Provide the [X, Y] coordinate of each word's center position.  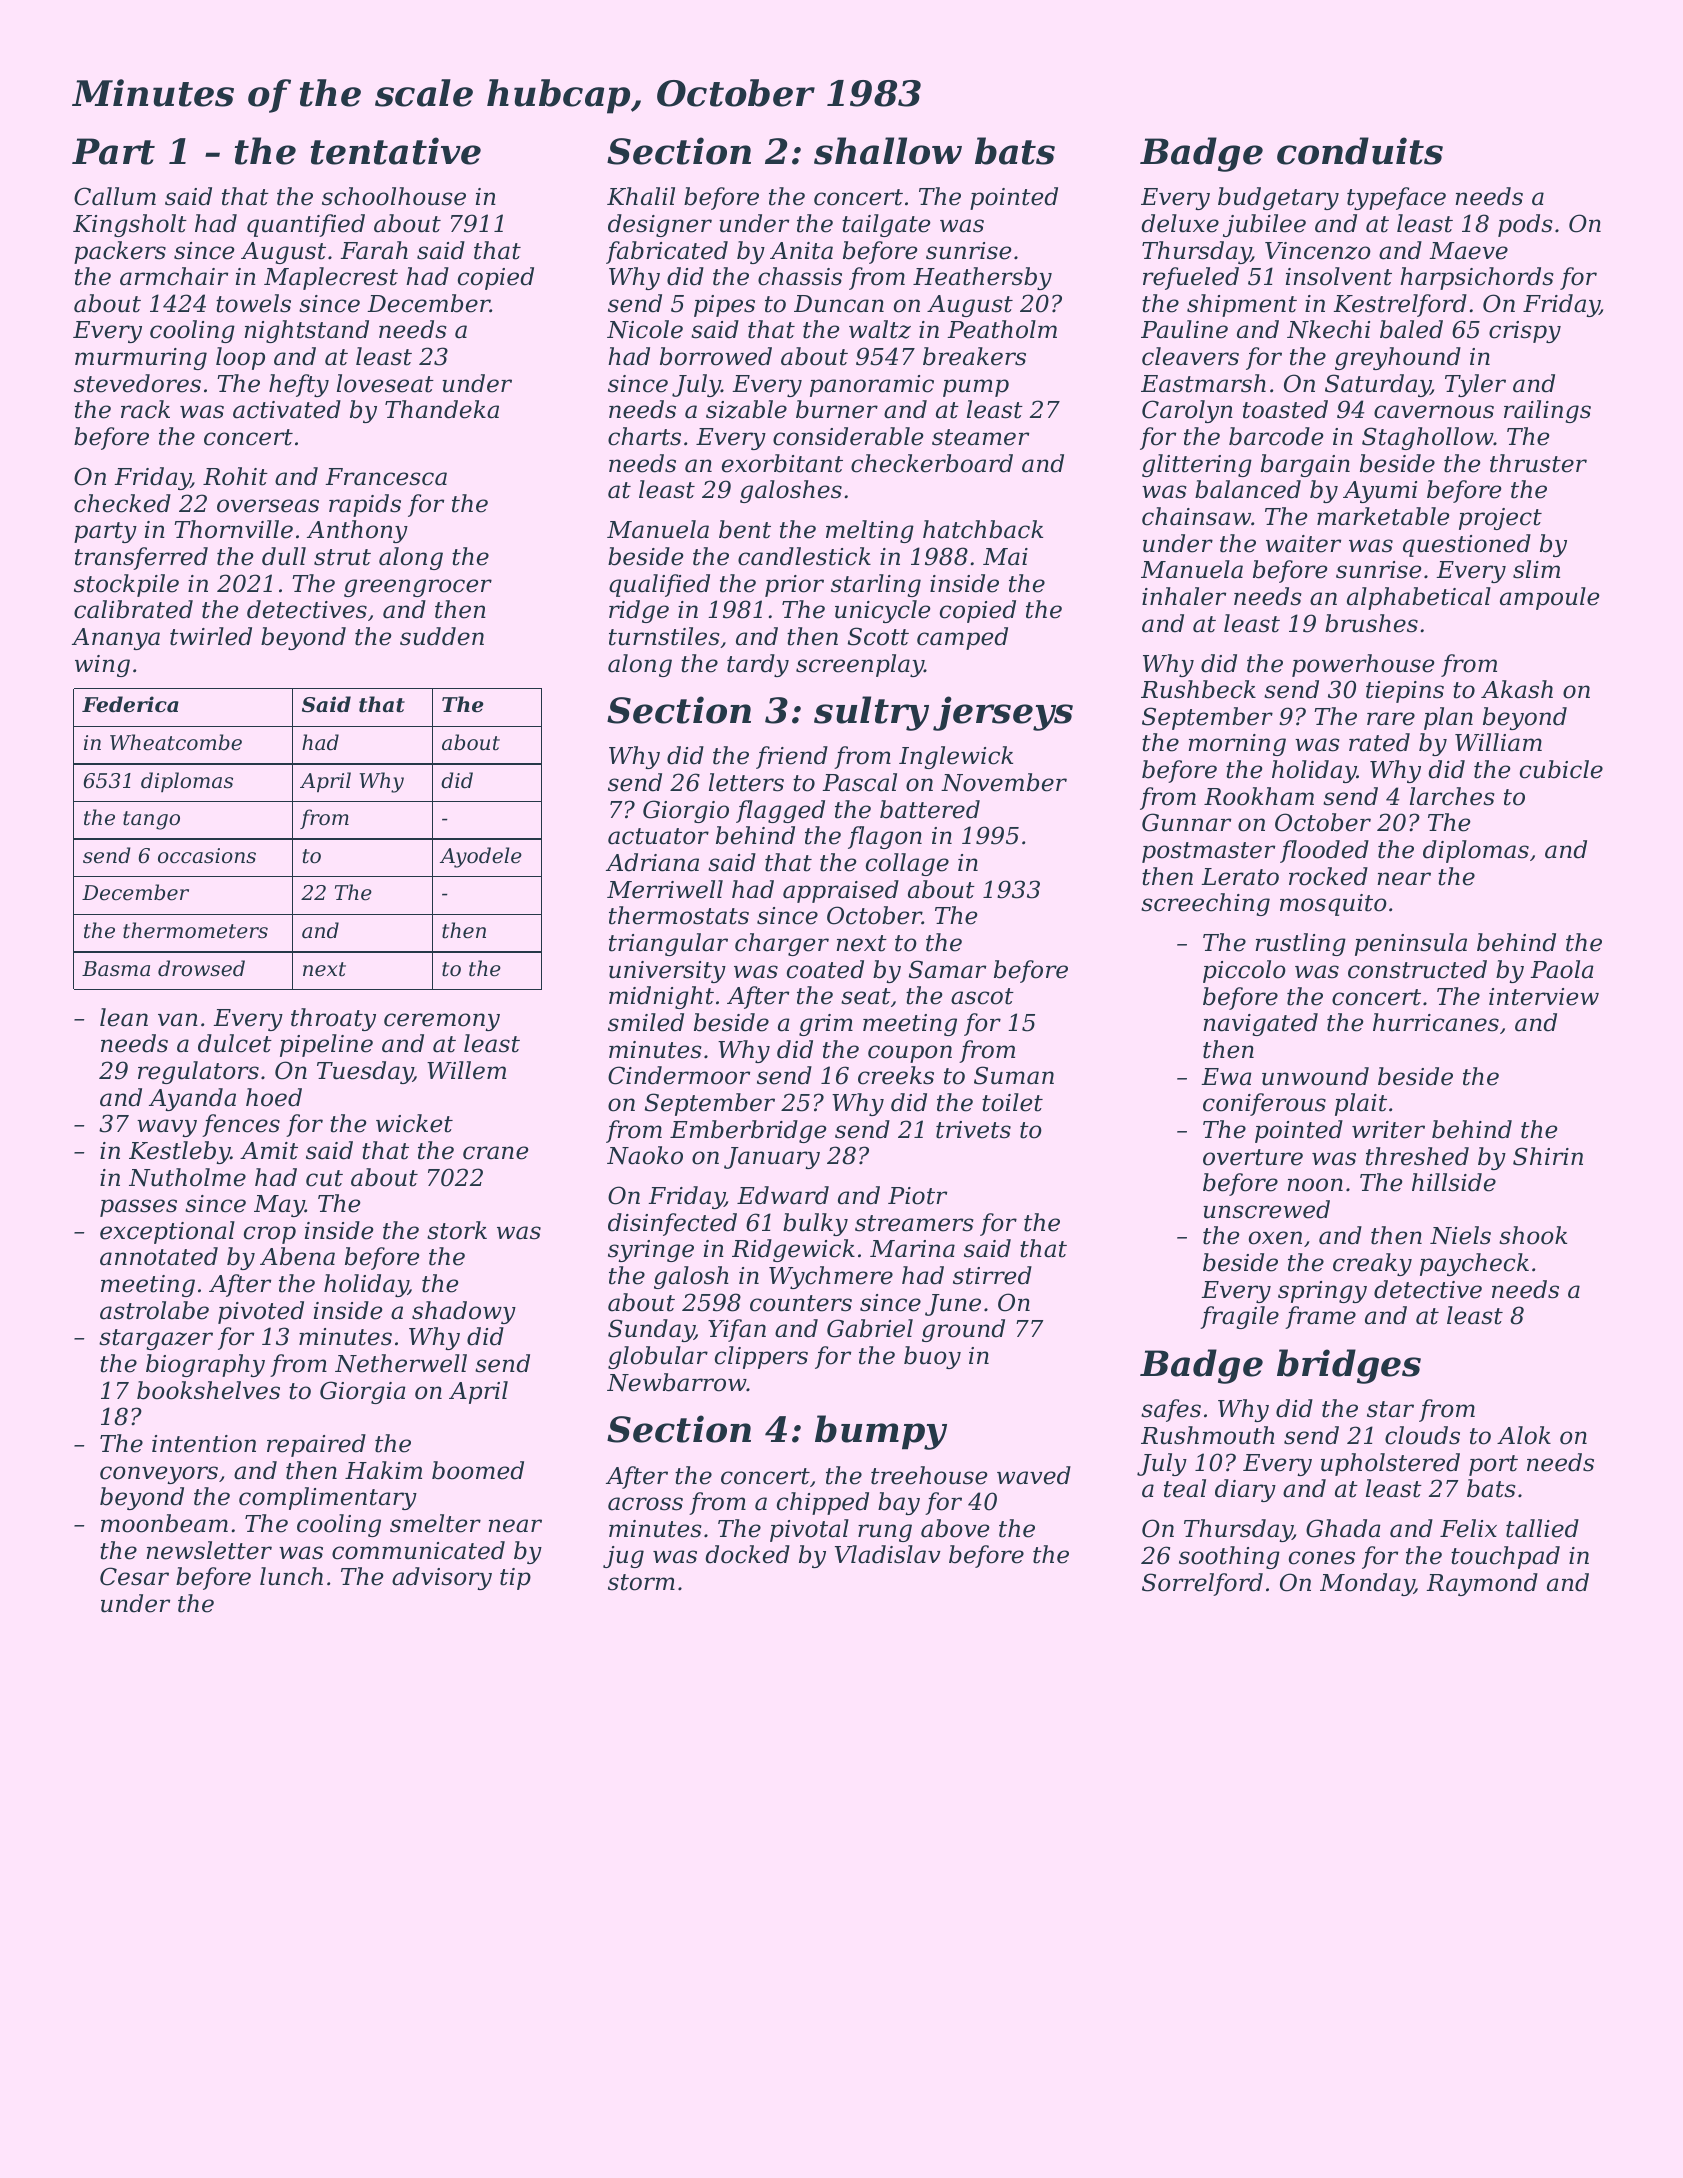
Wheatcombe [176, 742]
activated [287, 409]
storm [641, 1582]
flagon [885, 837]
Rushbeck [1198, 689]
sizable [746, 409]
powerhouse [1363, 665]
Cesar [134, 1576]
